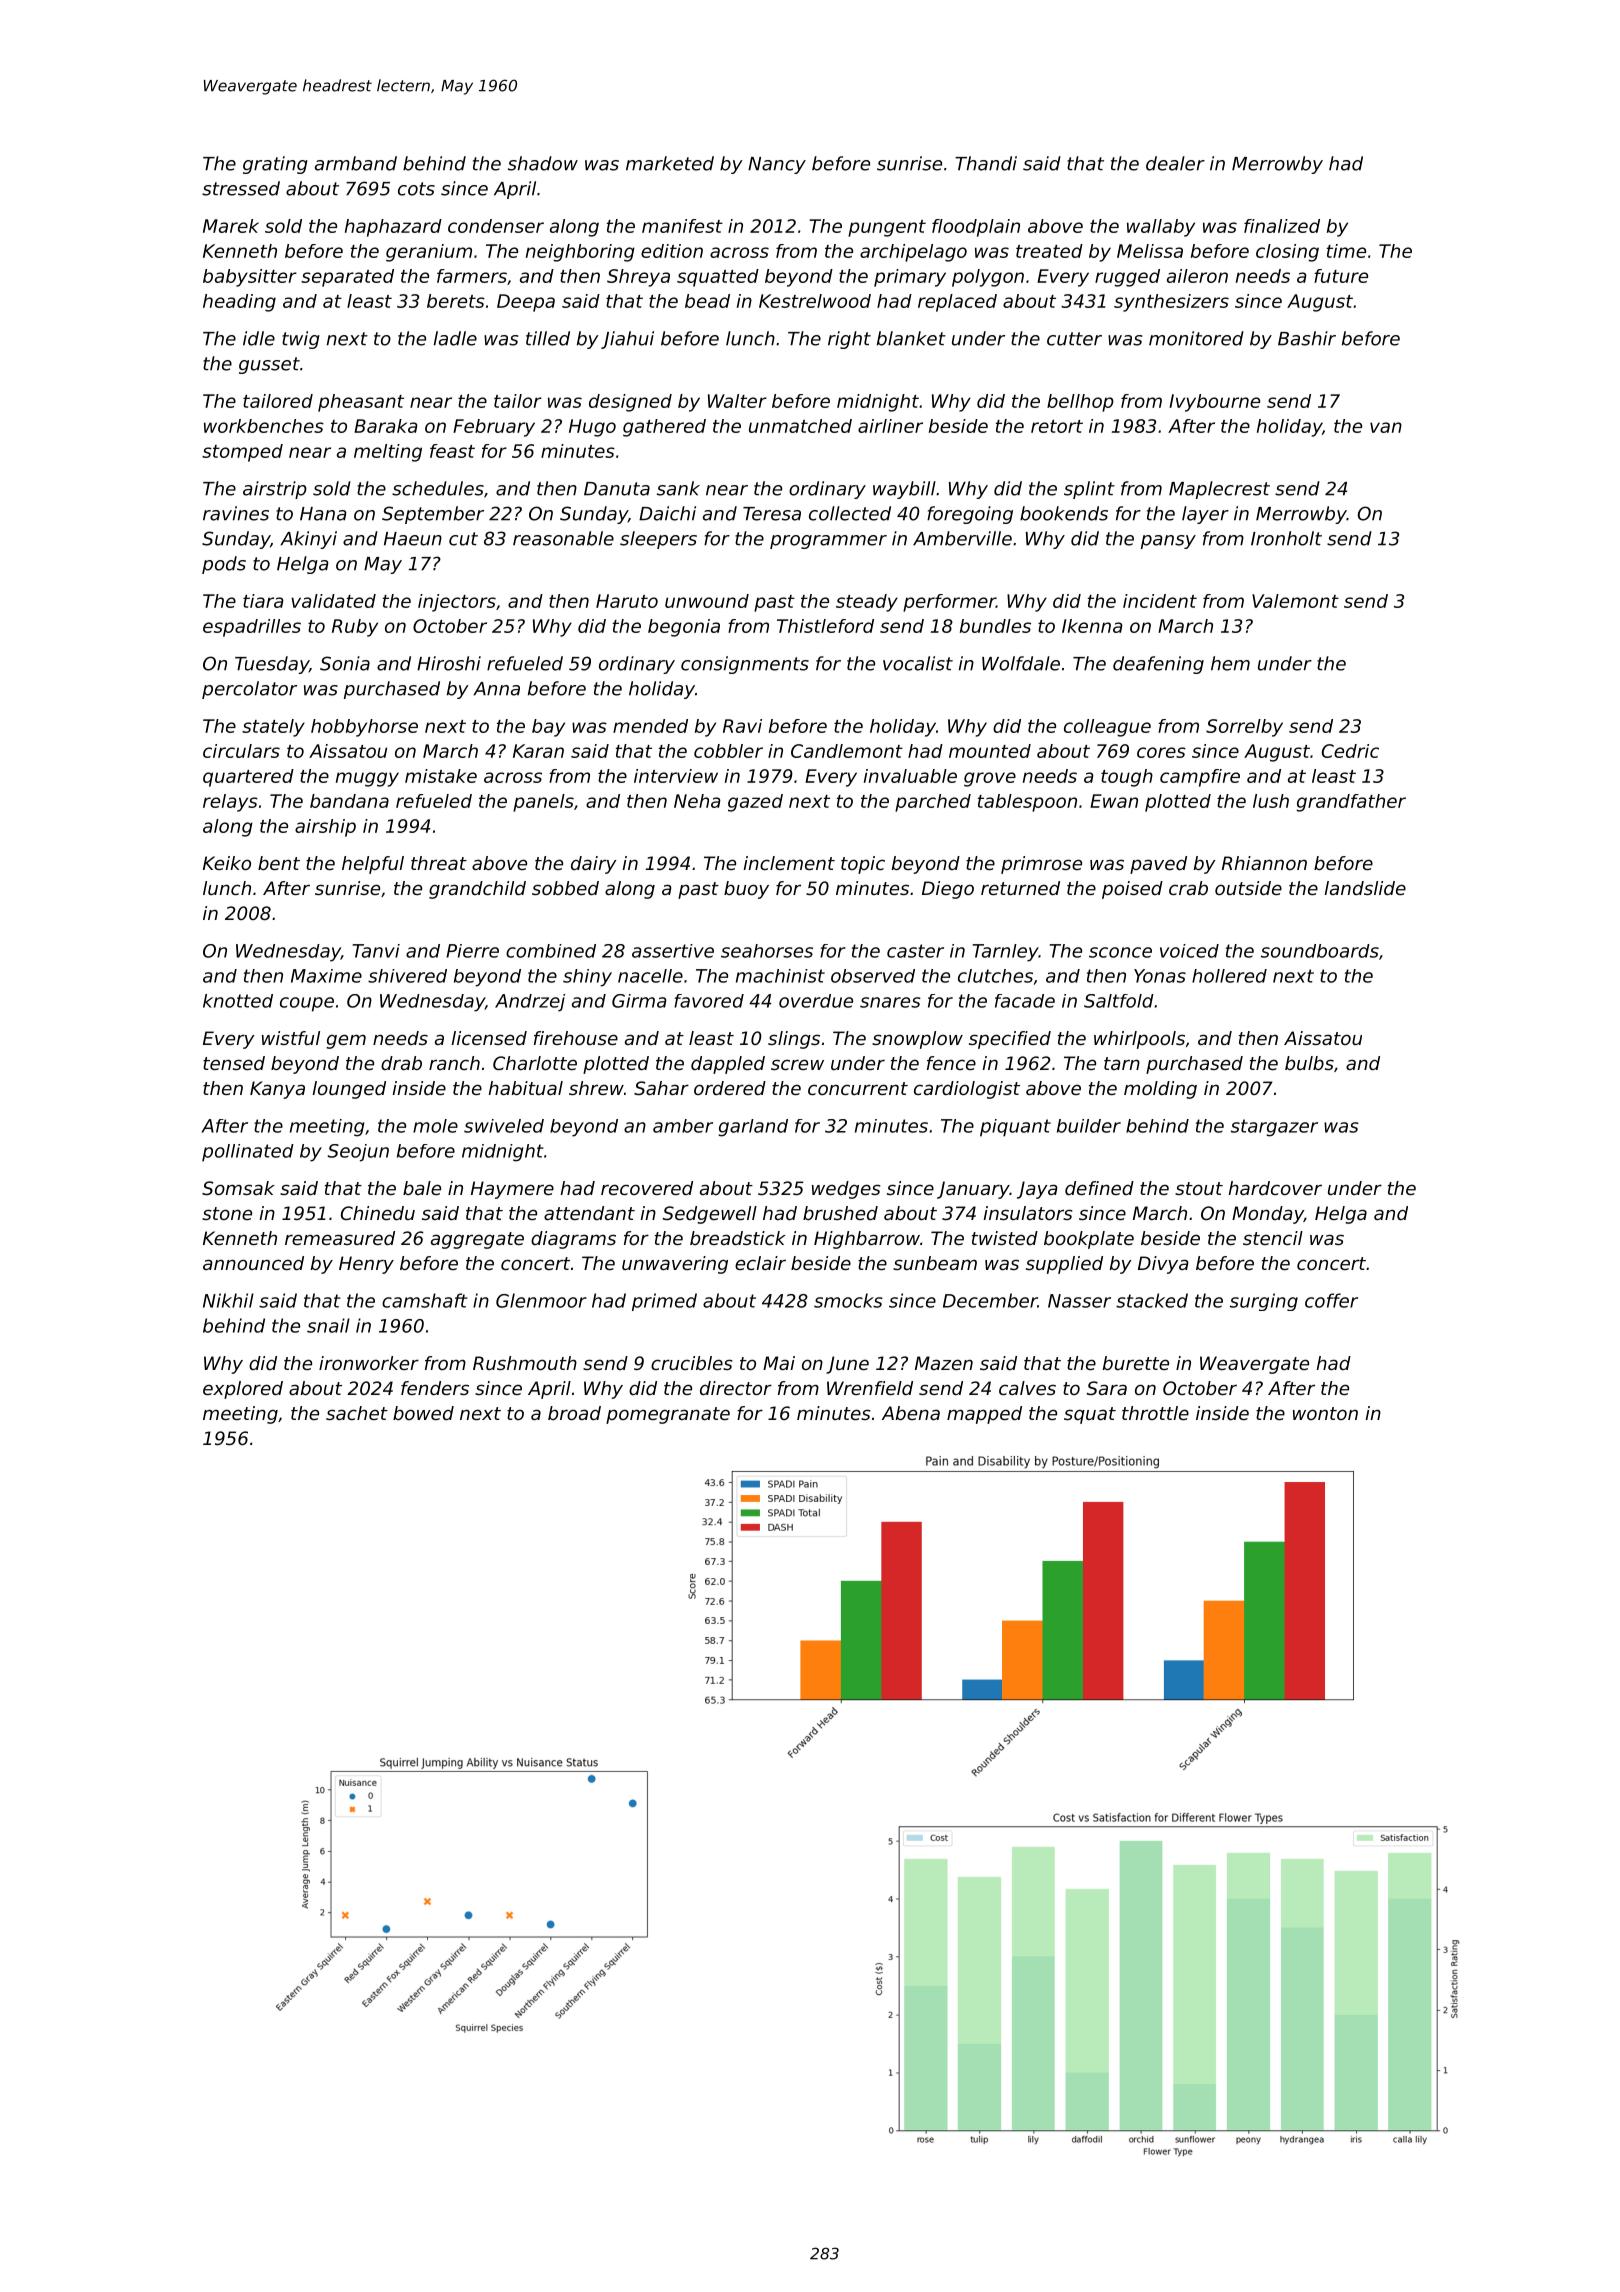 The height and width of the page is (2292, 1620). I want to click on colleague, so click(1107, 728).
